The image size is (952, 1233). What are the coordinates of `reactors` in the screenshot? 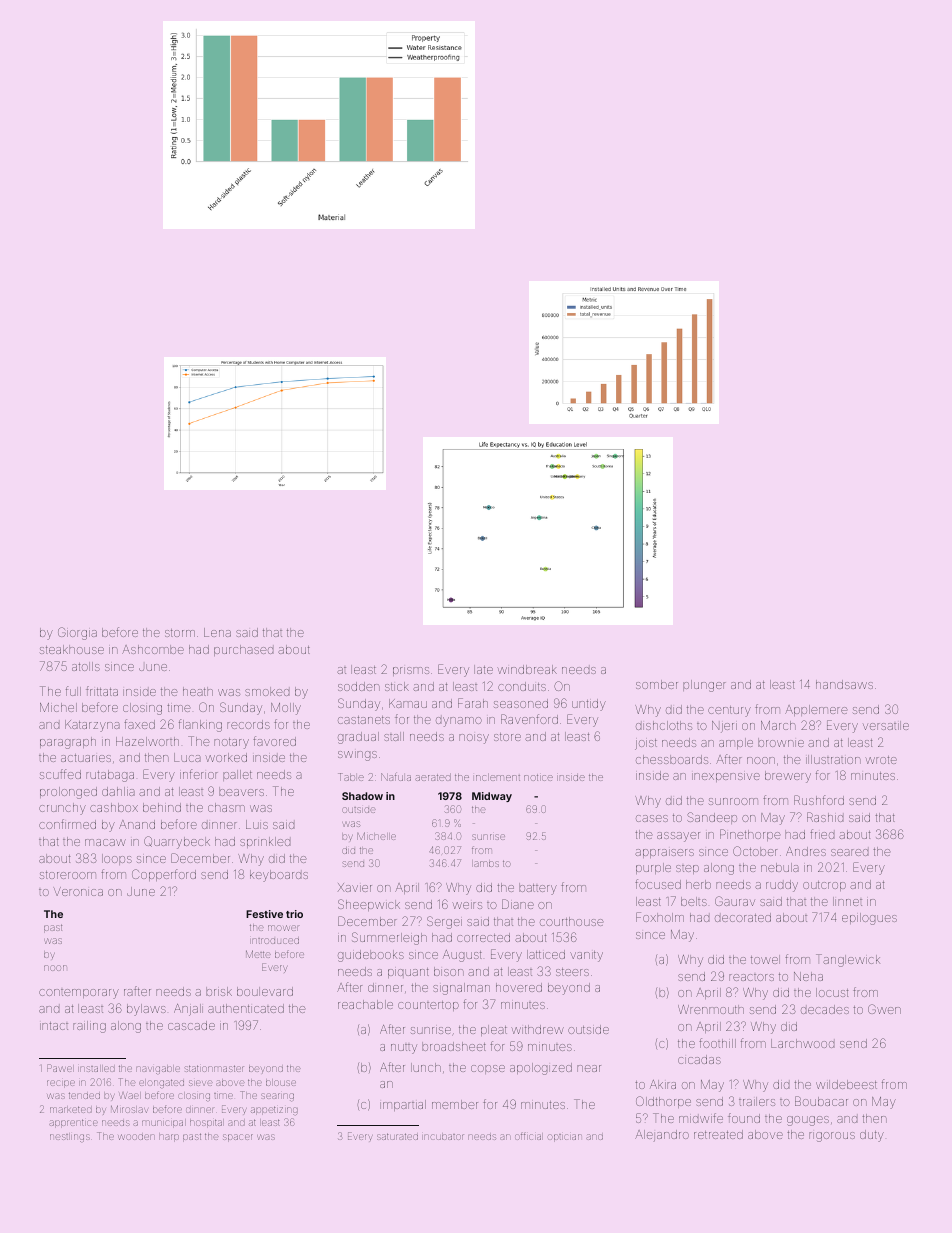 It's located at (751, 977).
